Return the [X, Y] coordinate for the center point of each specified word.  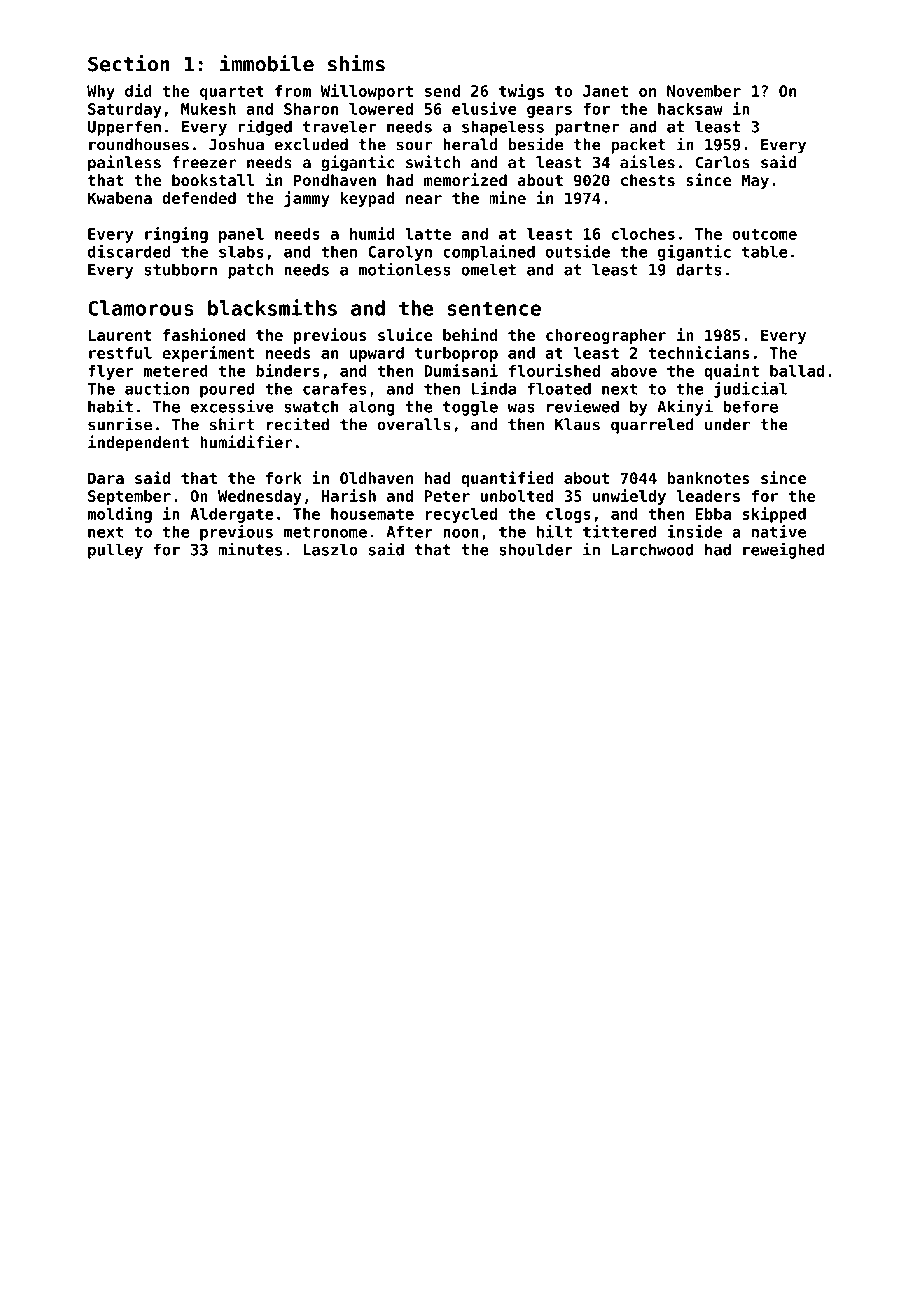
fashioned [204, 334]
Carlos [722, 162]
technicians [699, 352]
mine [507, 197]
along [372, 408]
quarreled [652, 426]
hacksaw [690, 109]
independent [138, 443]
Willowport [367, 92]
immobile [267, 63]
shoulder [536, 549]
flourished [554, 370]
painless [124, 163]
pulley [115, 551]
